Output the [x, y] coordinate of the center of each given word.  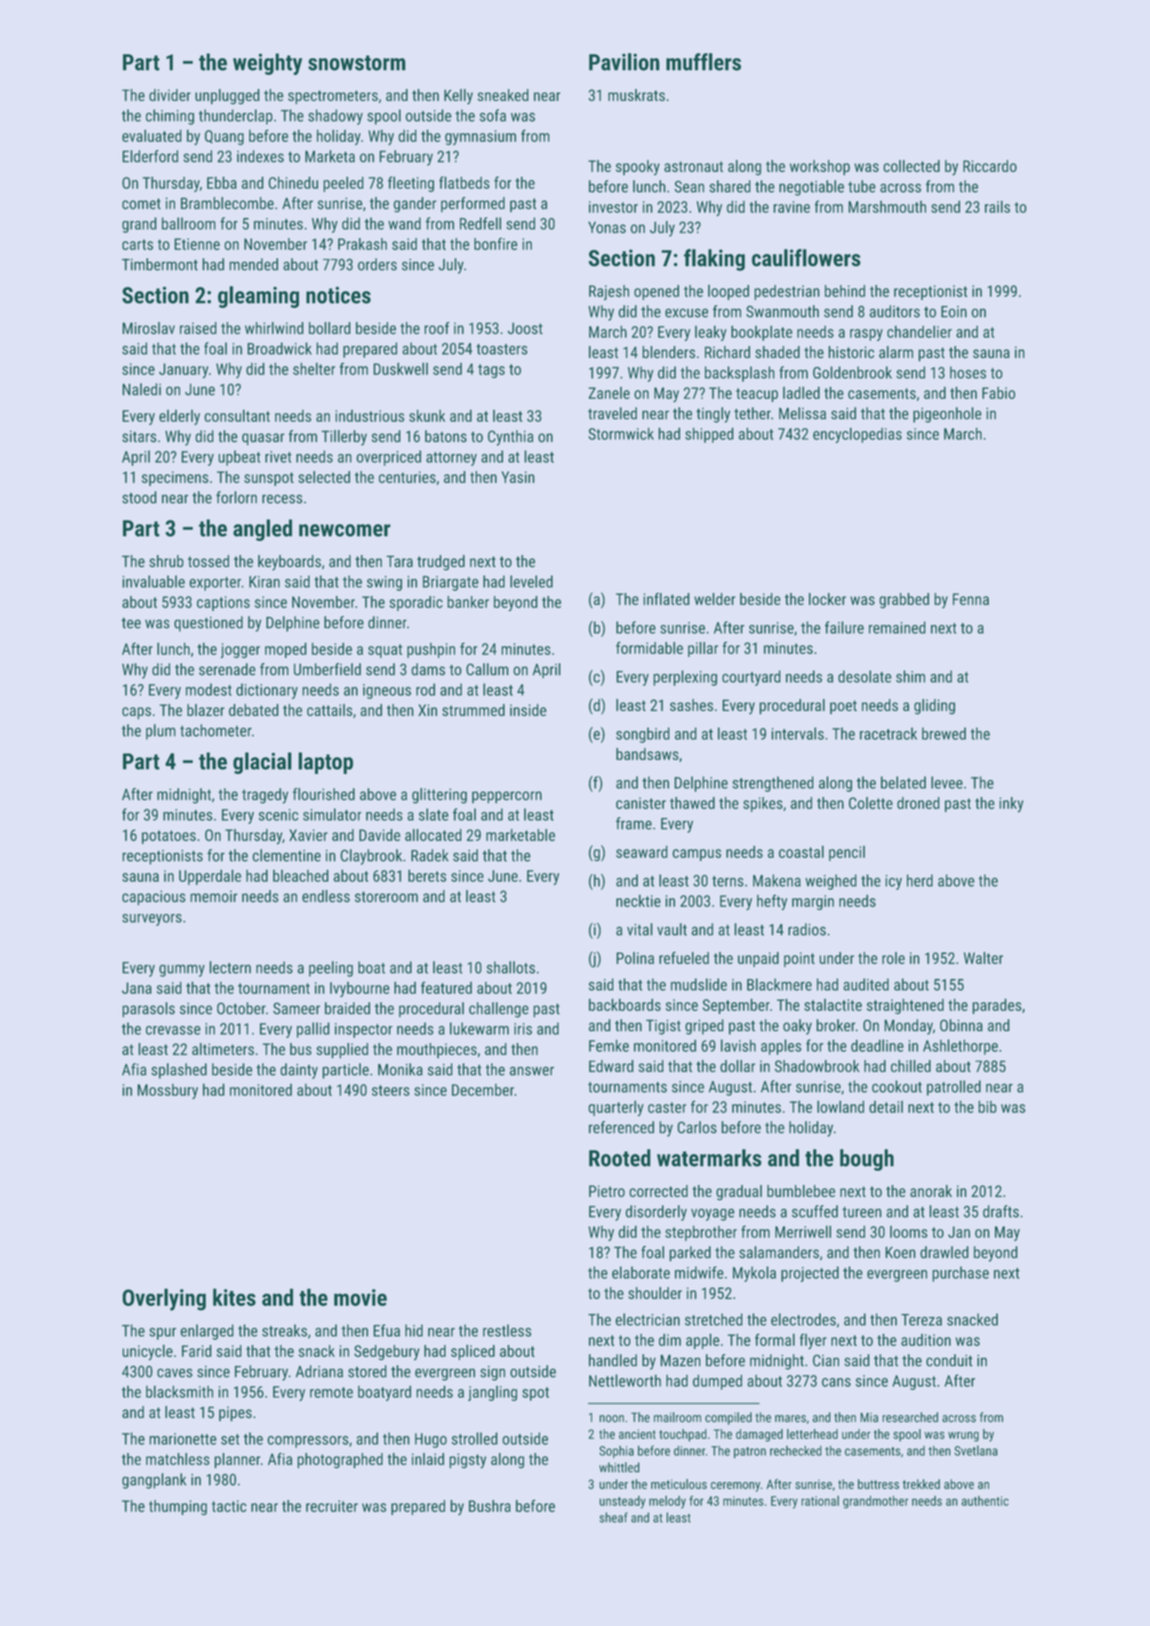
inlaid [428, 1459]
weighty [267, 64]
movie [360, 1297]
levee [947, 782]
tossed [208, 561]
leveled [531, 581]
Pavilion [624, 62]
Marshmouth [887, 207]
